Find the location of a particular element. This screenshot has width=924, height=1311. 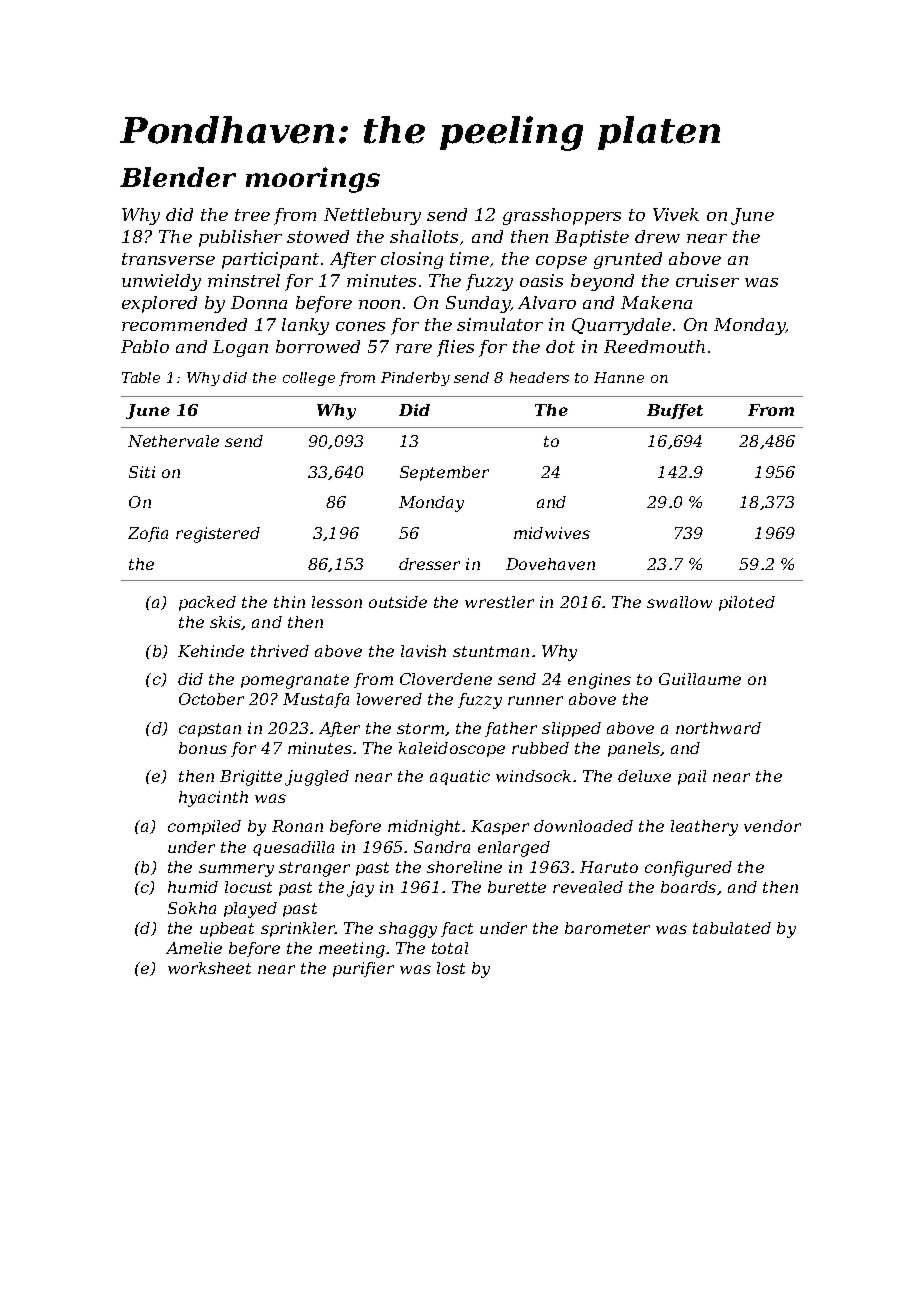

Vivek is located at coordinates (676, 214).
